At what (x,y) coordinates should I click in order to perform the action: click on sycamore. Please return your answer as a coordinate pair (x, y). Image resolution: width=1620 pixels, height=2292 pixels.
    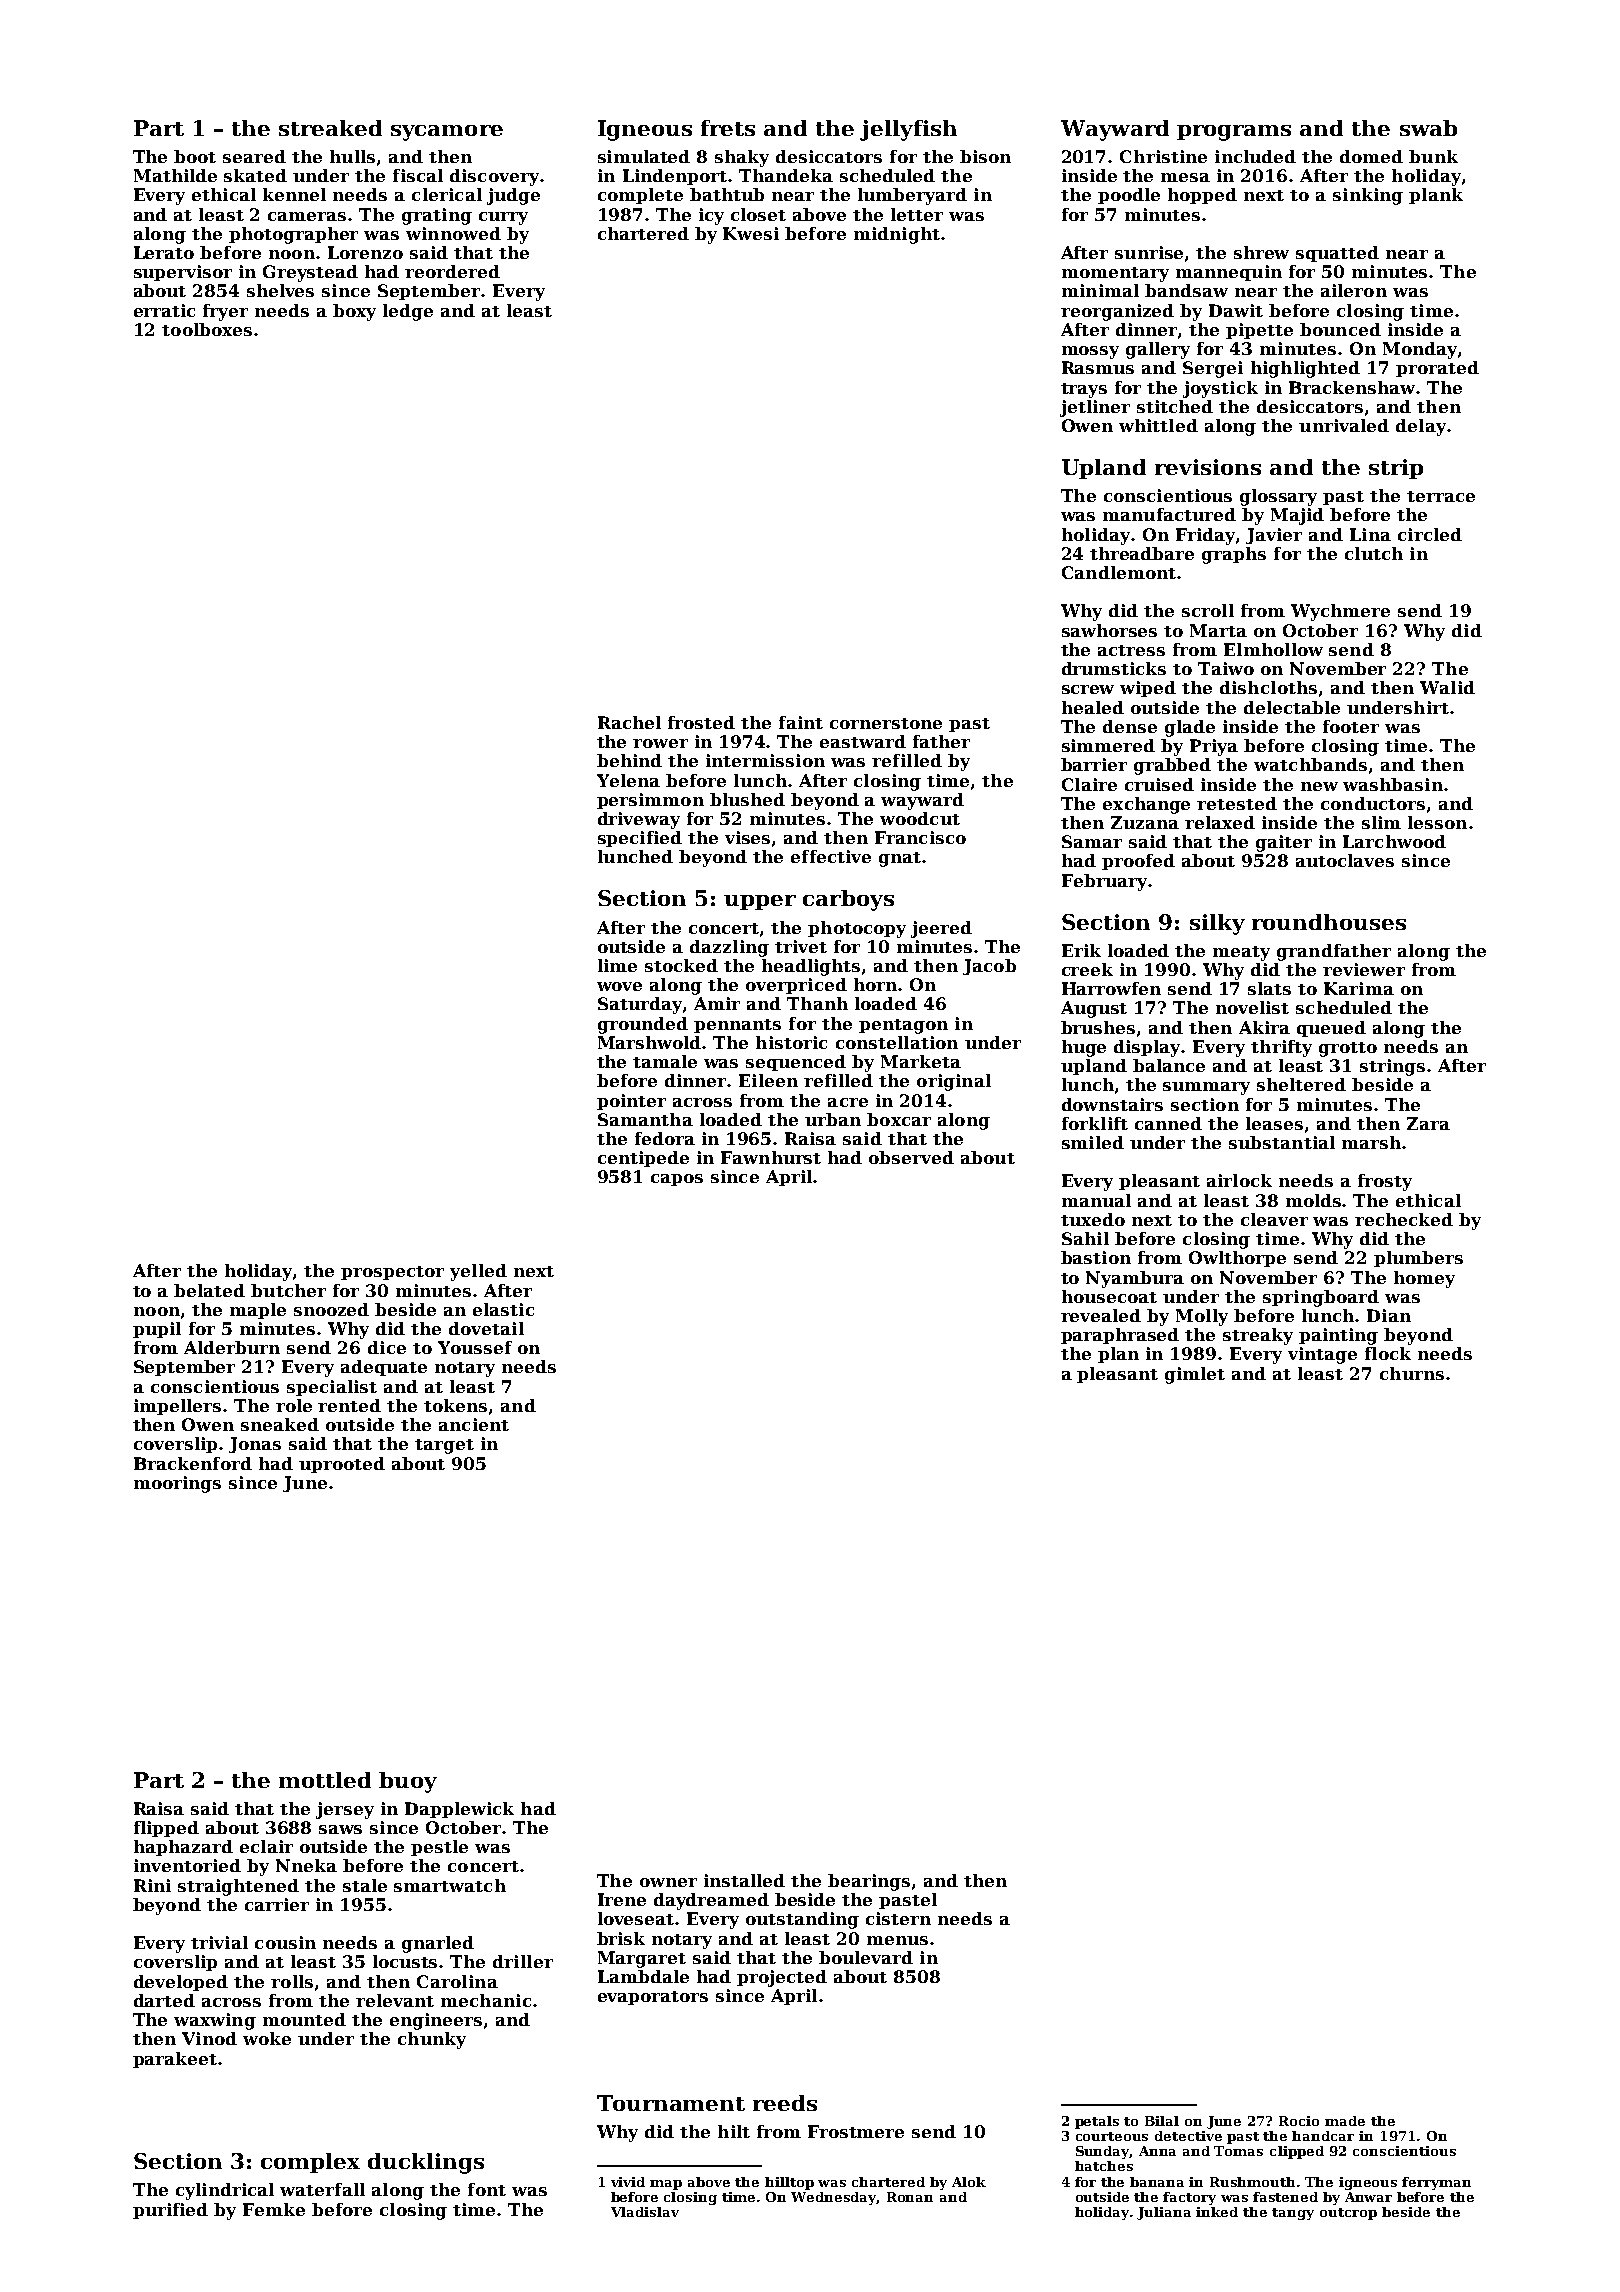
    Looking at the image, I should click on (447, 133).
